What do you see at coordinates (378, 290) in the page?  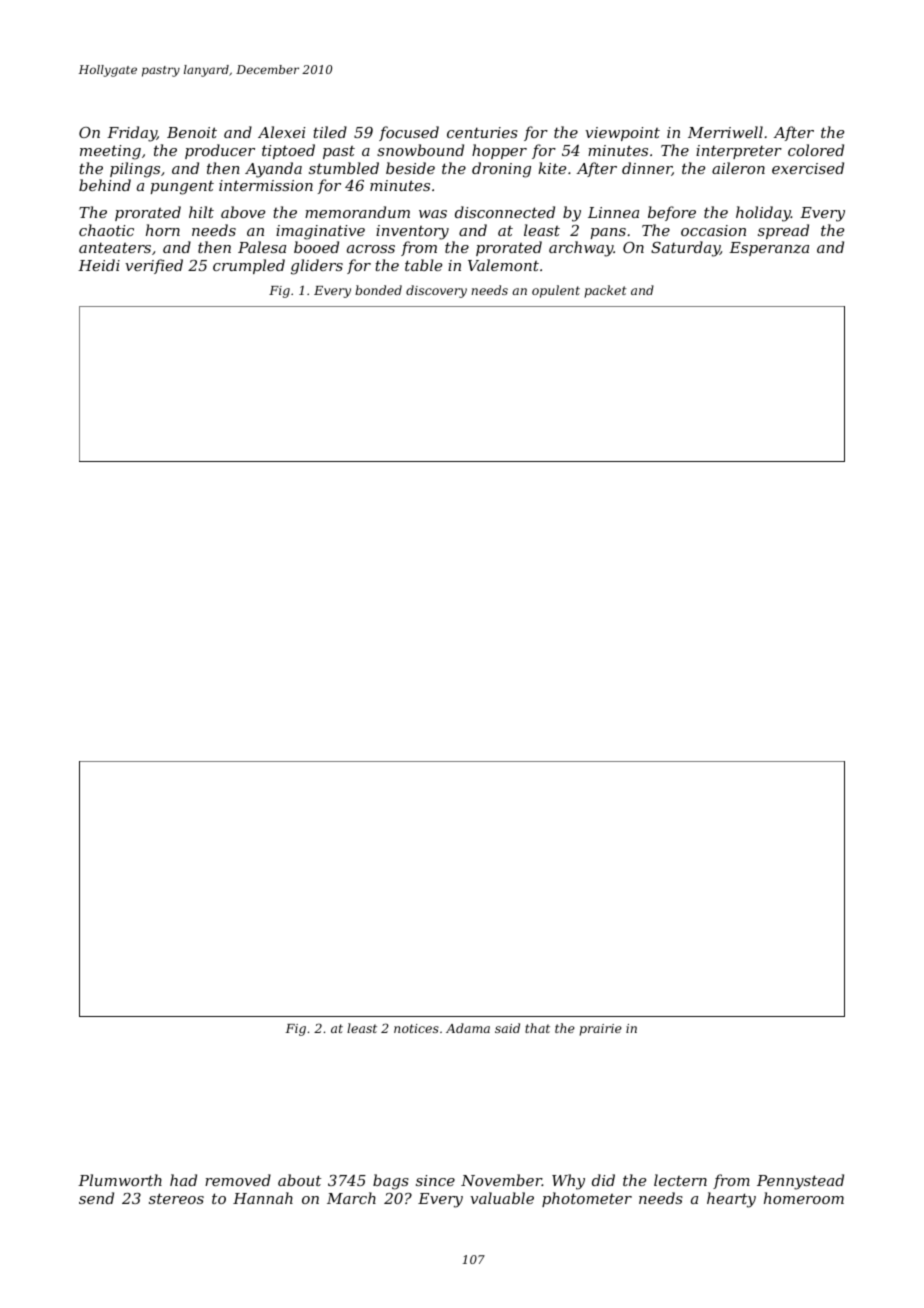 I see `bonded` at bounding box center [378, 290].
